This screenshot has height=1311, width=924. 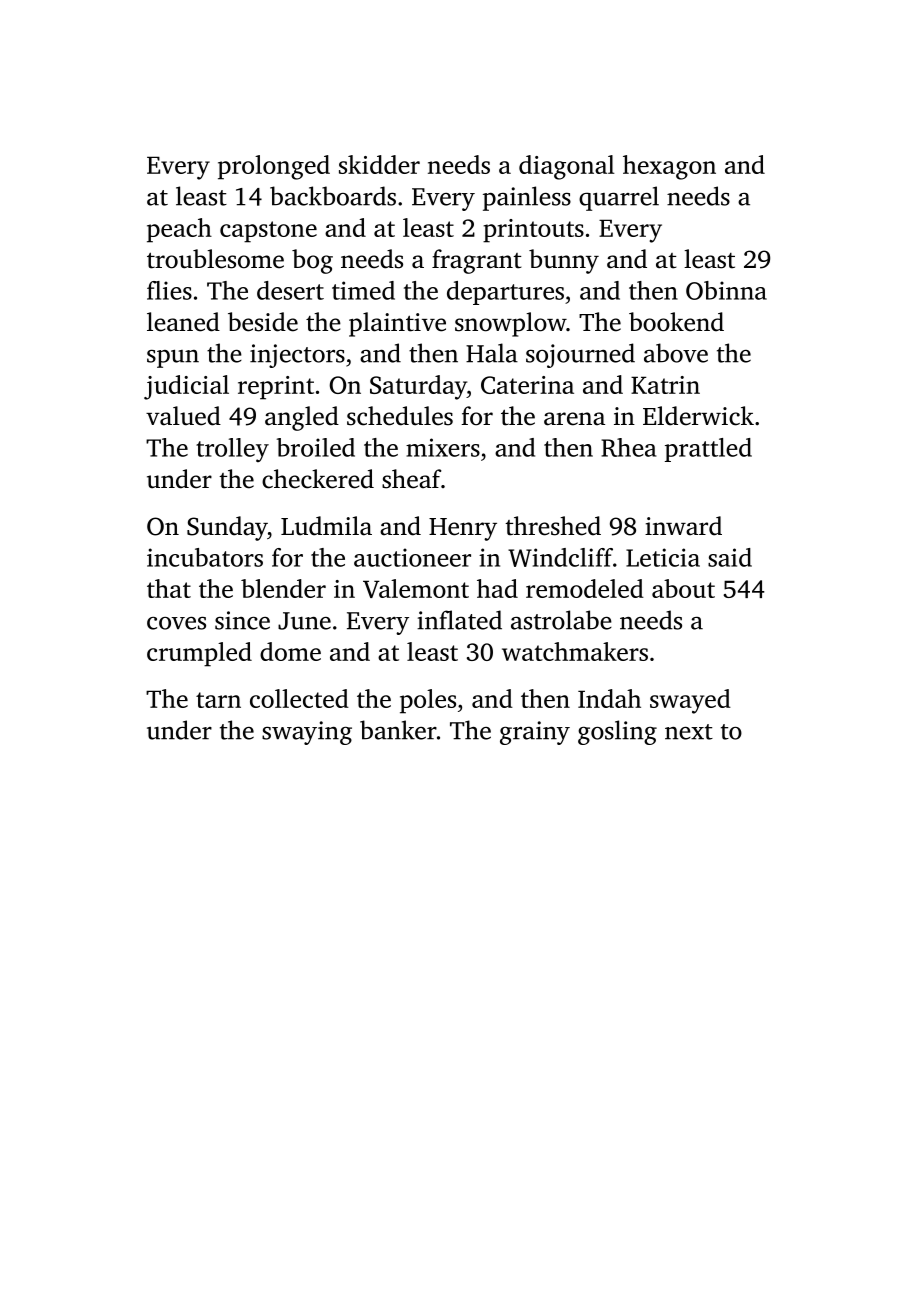 I want to click on swaying, so click(x=307, y=733).
